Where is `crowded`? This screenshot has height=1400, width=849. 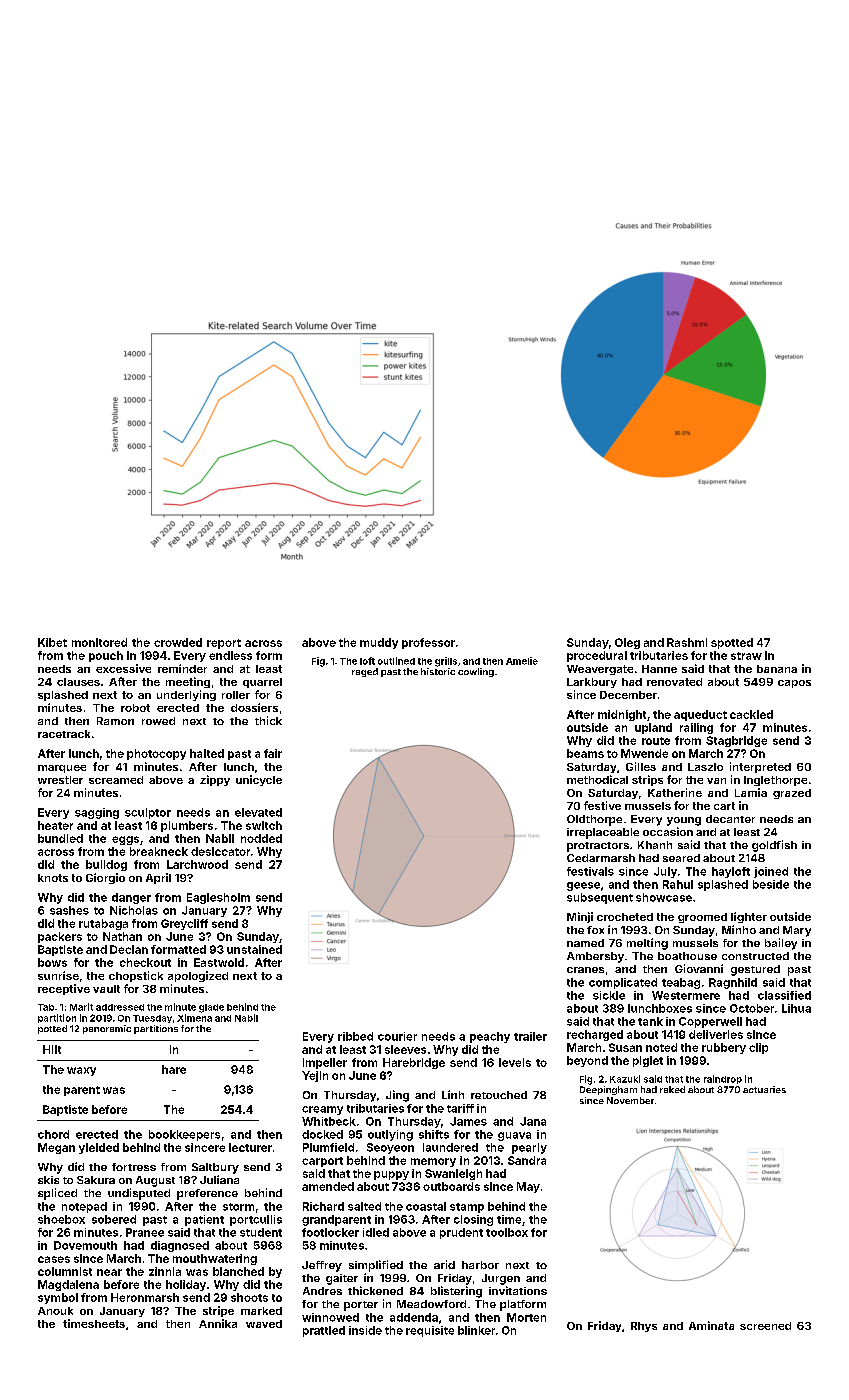 crowded is located at coordinates (178, 642).
